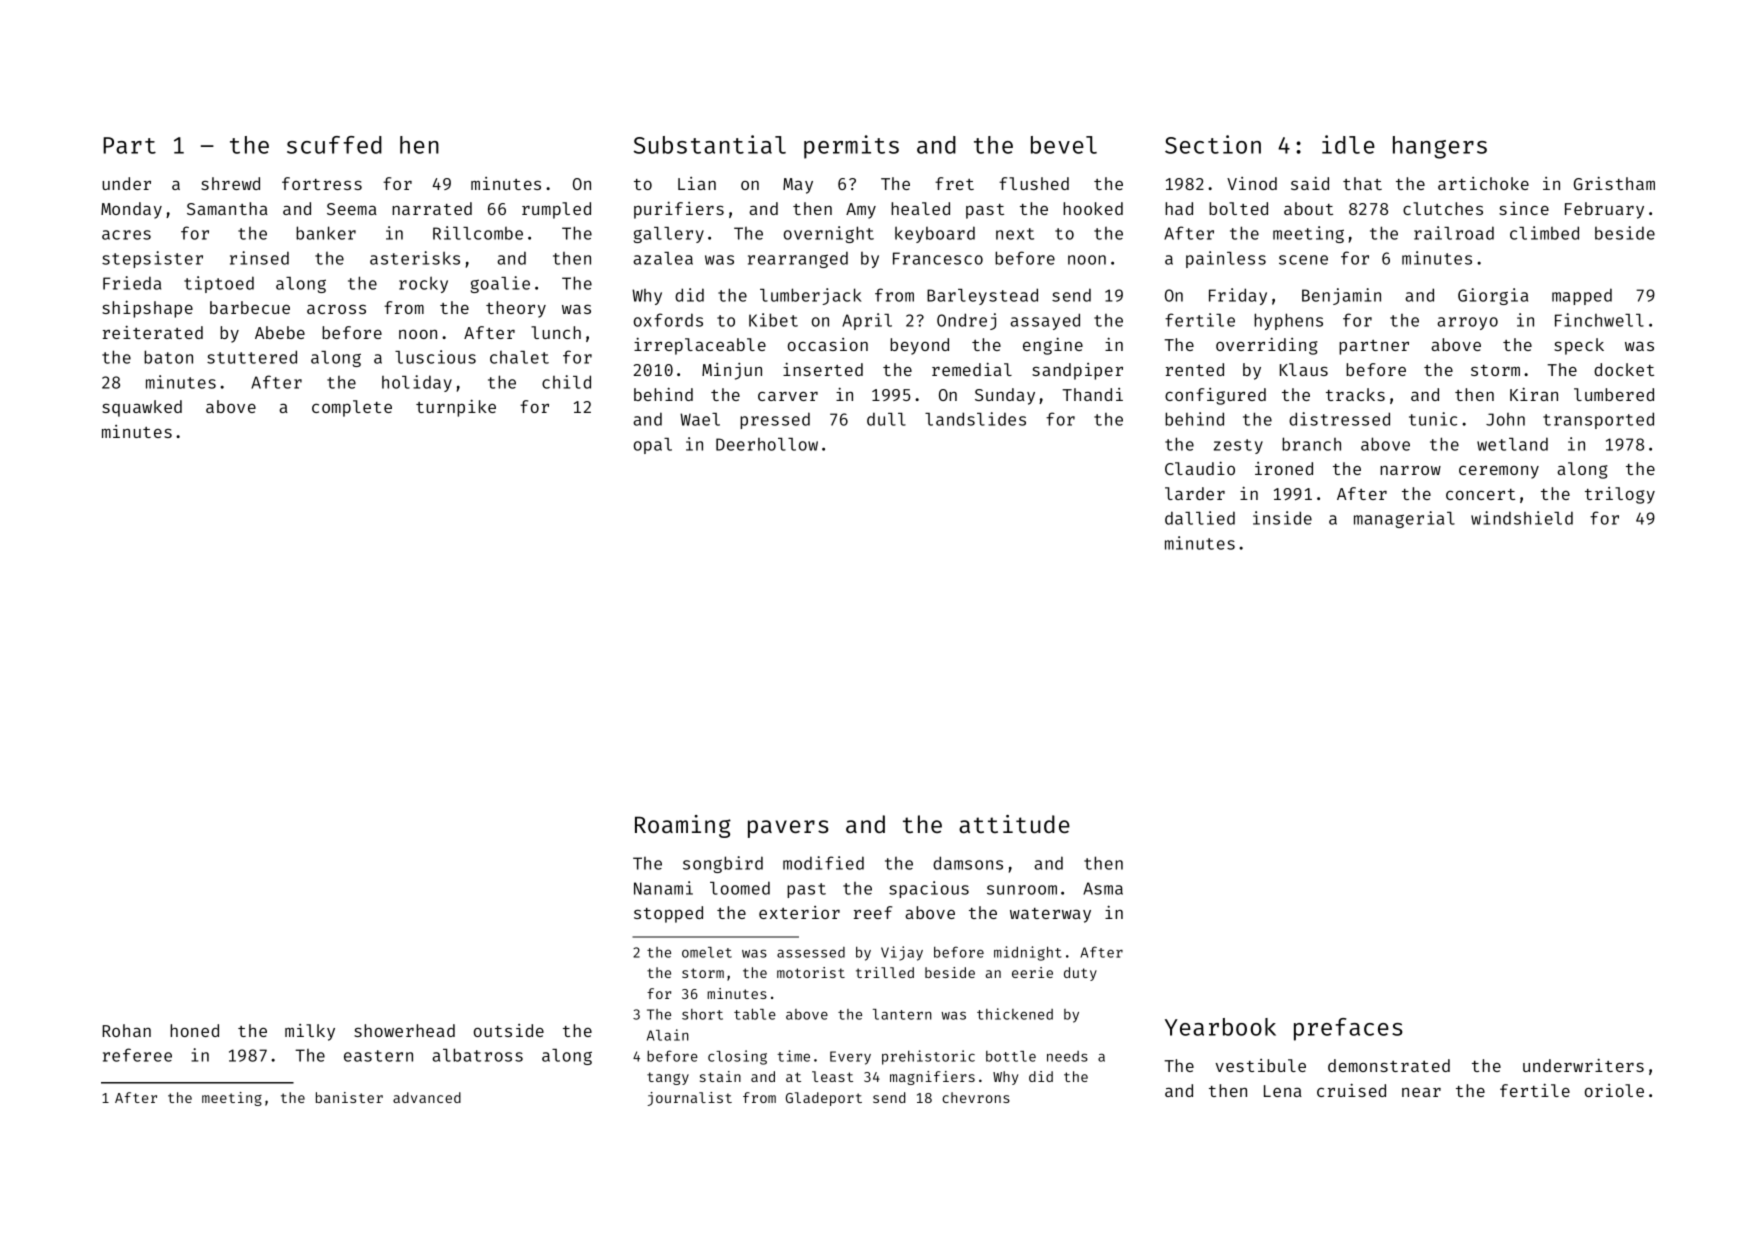  Describe the element at coordinates (1404, 519) in the image. I see `managerial` at that location.
